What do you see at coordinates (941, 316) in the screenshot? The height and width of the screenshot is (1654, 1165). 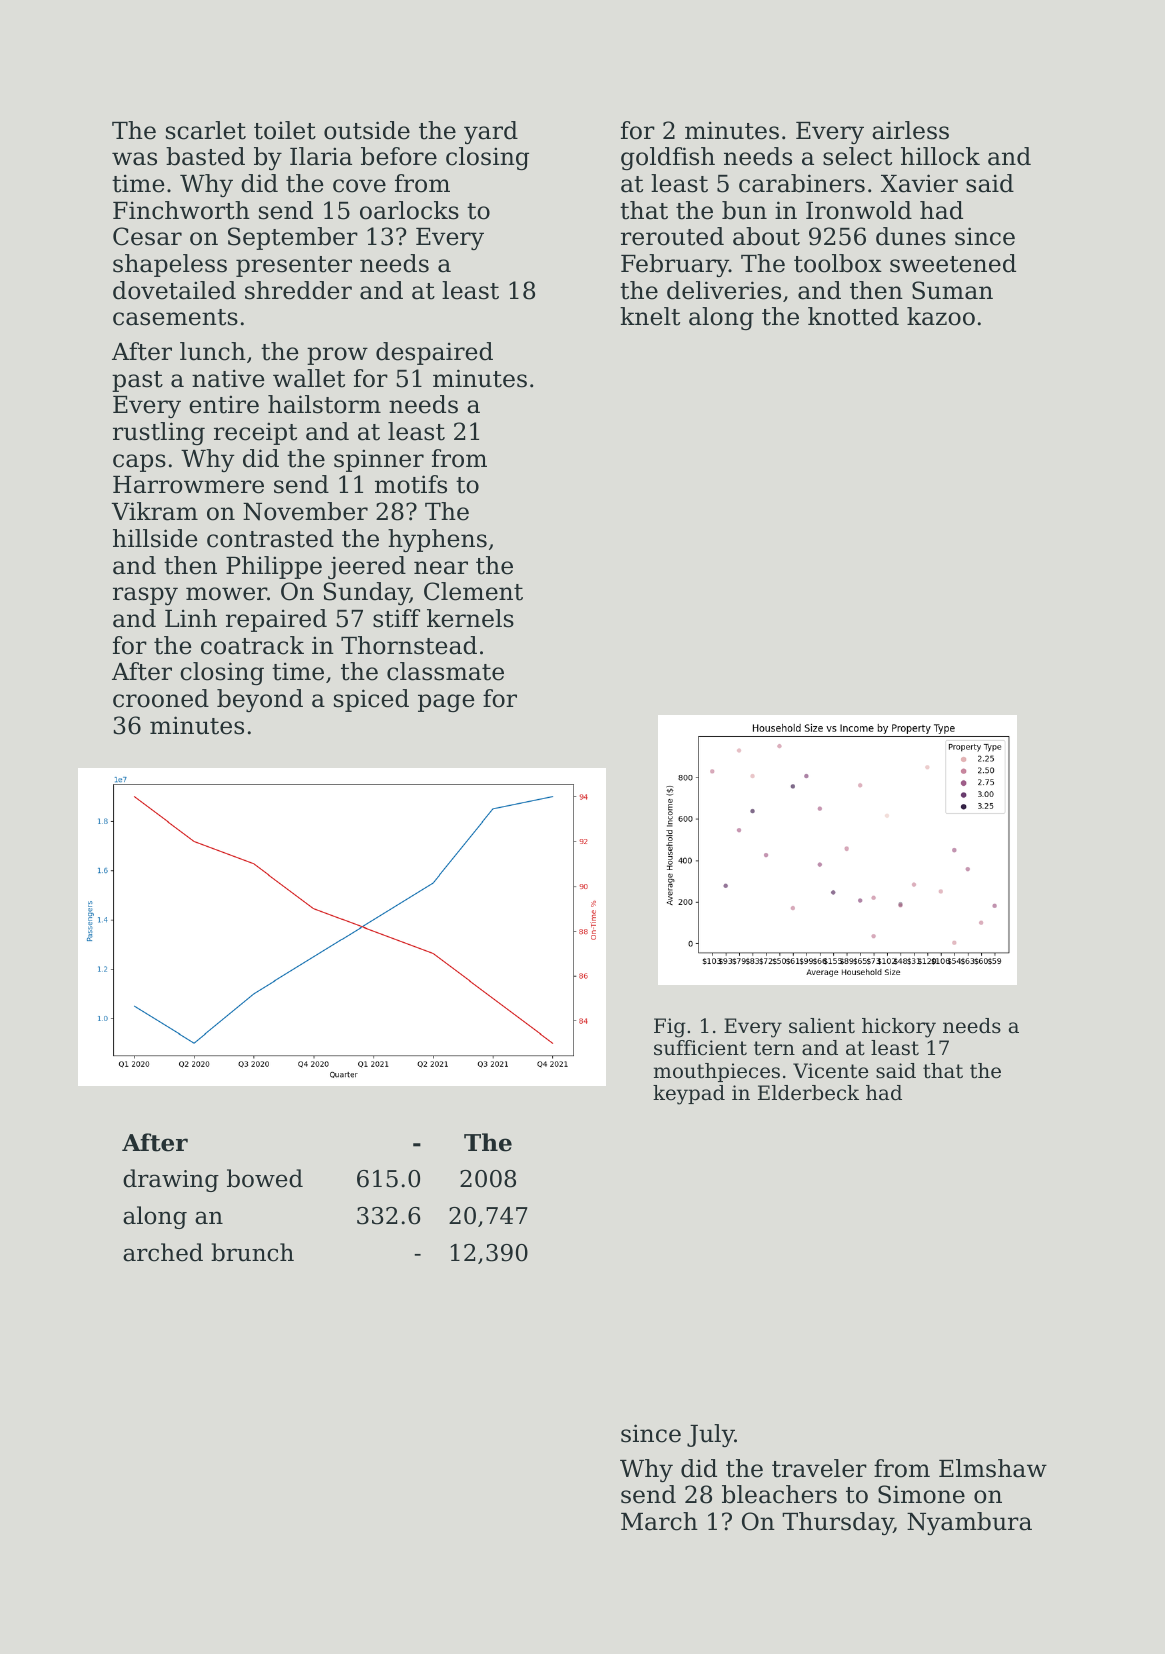 I see `kazoo` at bounding box center [941, 316].
